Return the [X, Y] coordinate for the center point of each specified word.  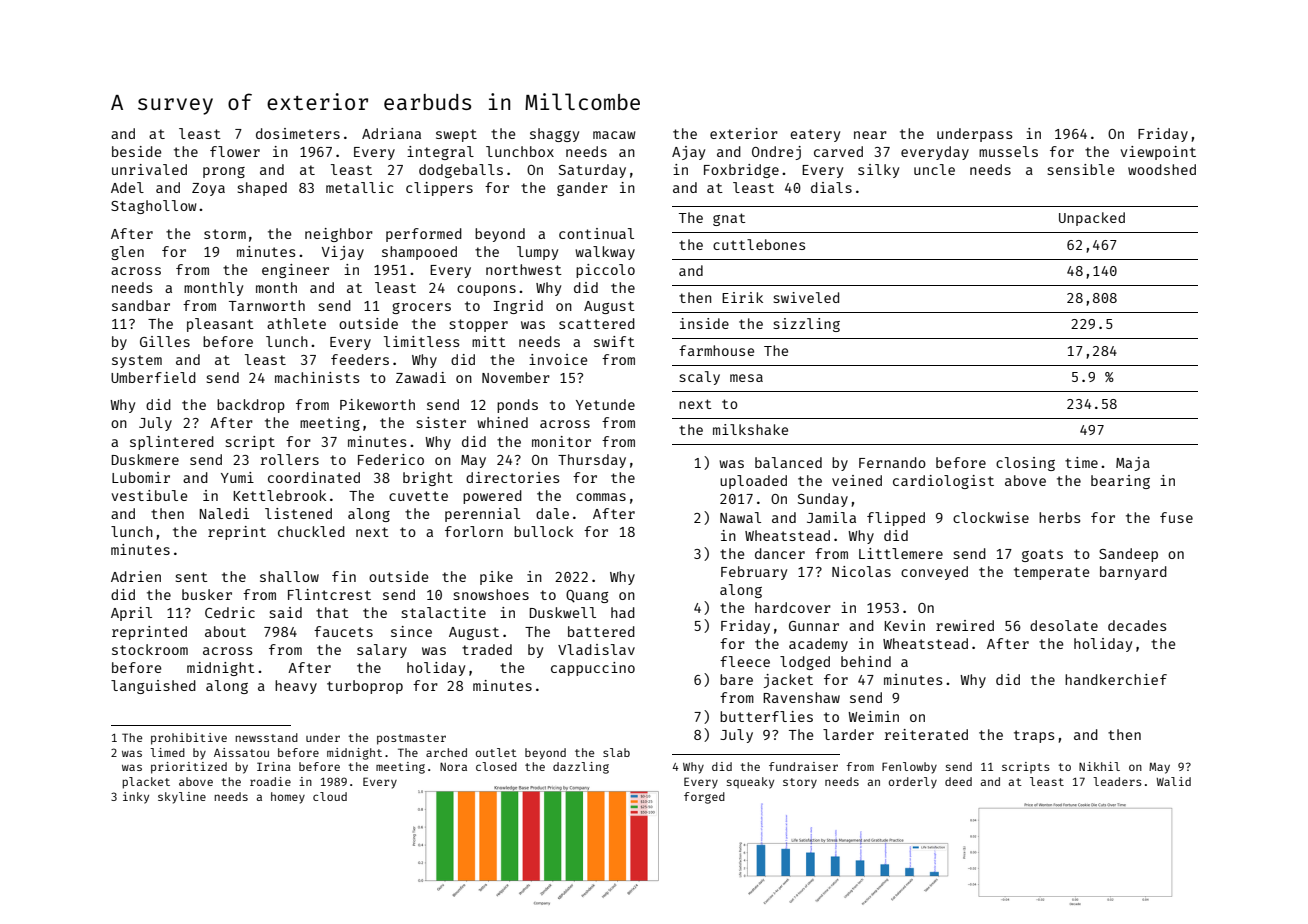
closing [1025, 464]
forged [704, 798]
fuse [1176, 517]
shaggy [554, 135]
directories [513, 477]
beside [136, 151]
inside [704, 323]
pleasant [220, 325]
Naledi [224, 513]
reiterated [926, 734]
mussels [1008, 151]
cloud [330, 796]
